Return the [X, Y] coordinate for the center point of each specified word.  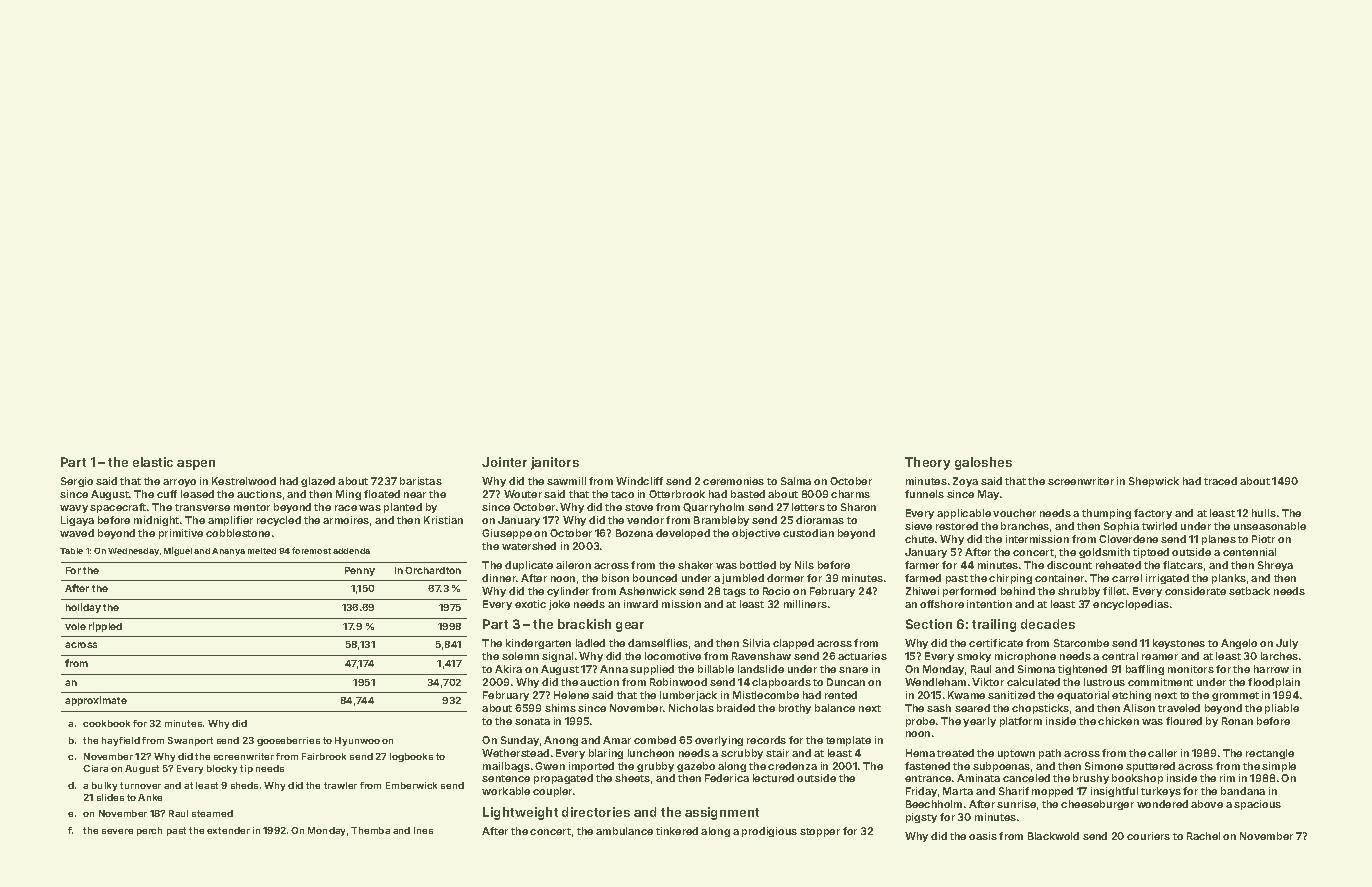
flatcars [1183, 565]
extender [228, 830]
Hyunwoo [357, 741]
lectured [773, 778]
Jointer [504, 462]
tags [734, 592]
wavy [74, 509]
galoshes [983, 463]
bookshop [1137, 779]
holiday [83, 608]
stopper [820, 832]
